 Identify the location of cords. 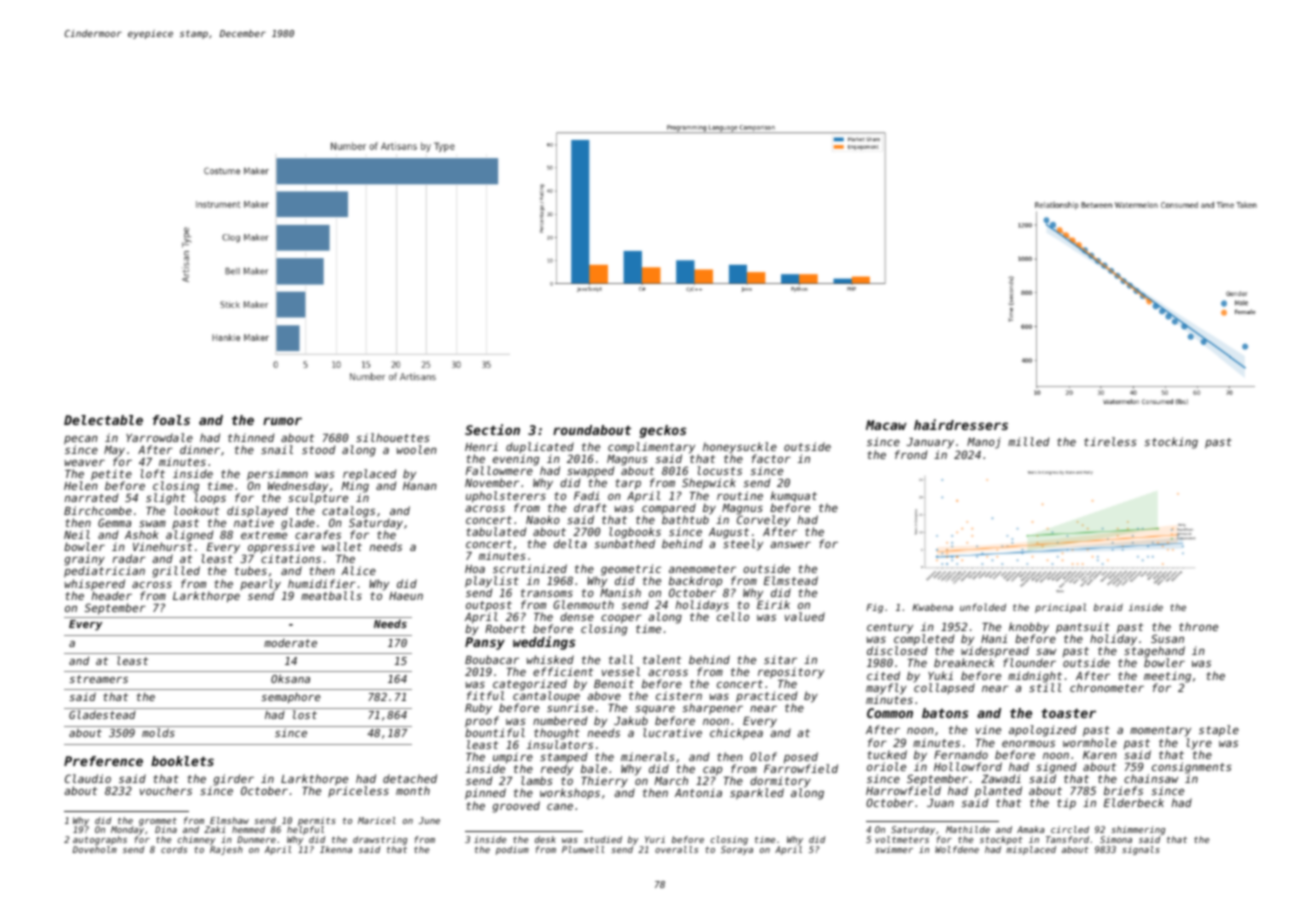
(174, 849).
